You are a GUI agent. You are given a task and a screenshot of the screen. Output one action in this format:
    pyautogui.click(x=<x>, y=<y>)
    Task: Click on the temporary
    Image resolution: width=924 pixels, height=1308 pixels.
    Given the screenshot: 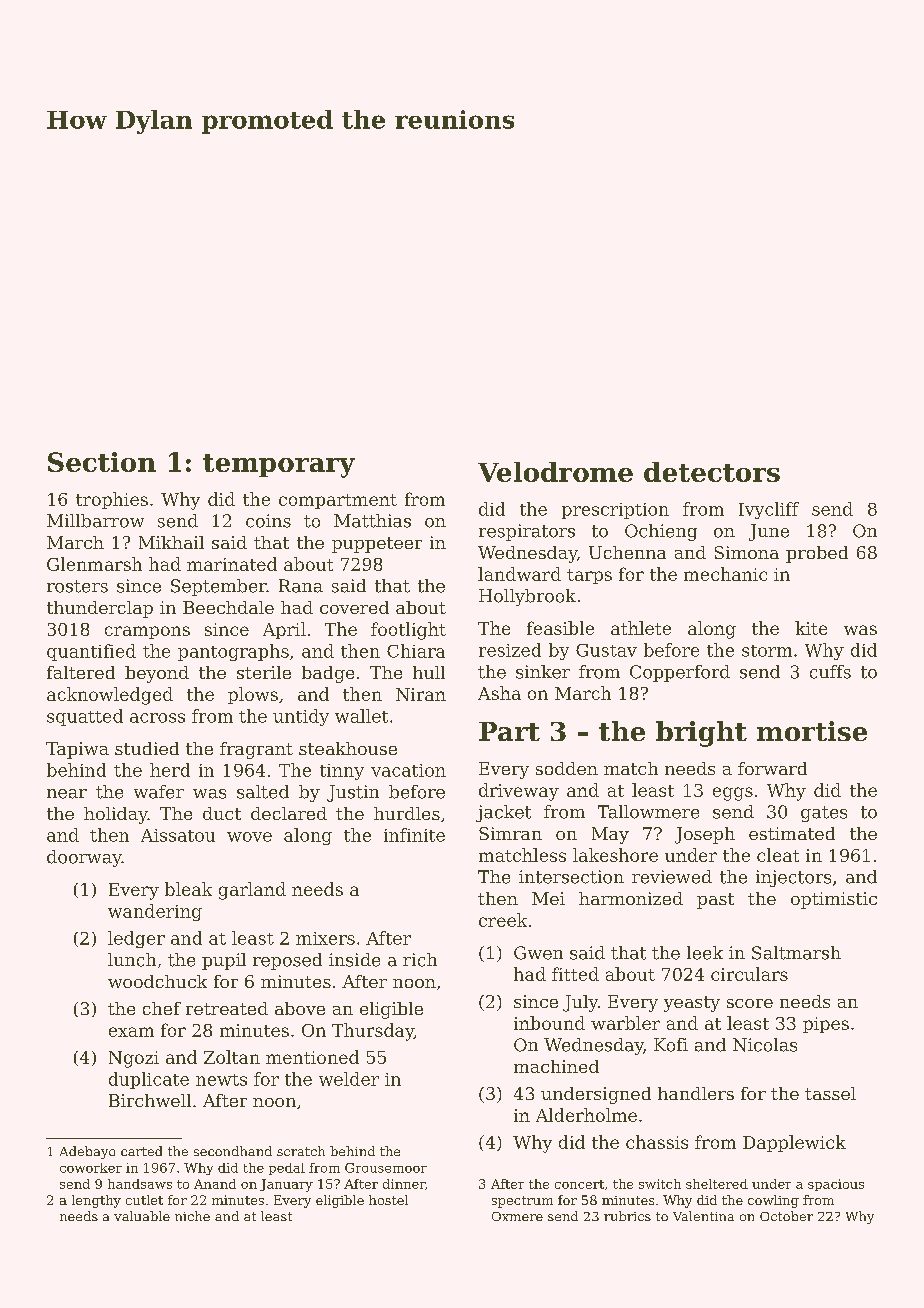 What is the action you would take?
    pyautogui.click(x=279, y=466)
